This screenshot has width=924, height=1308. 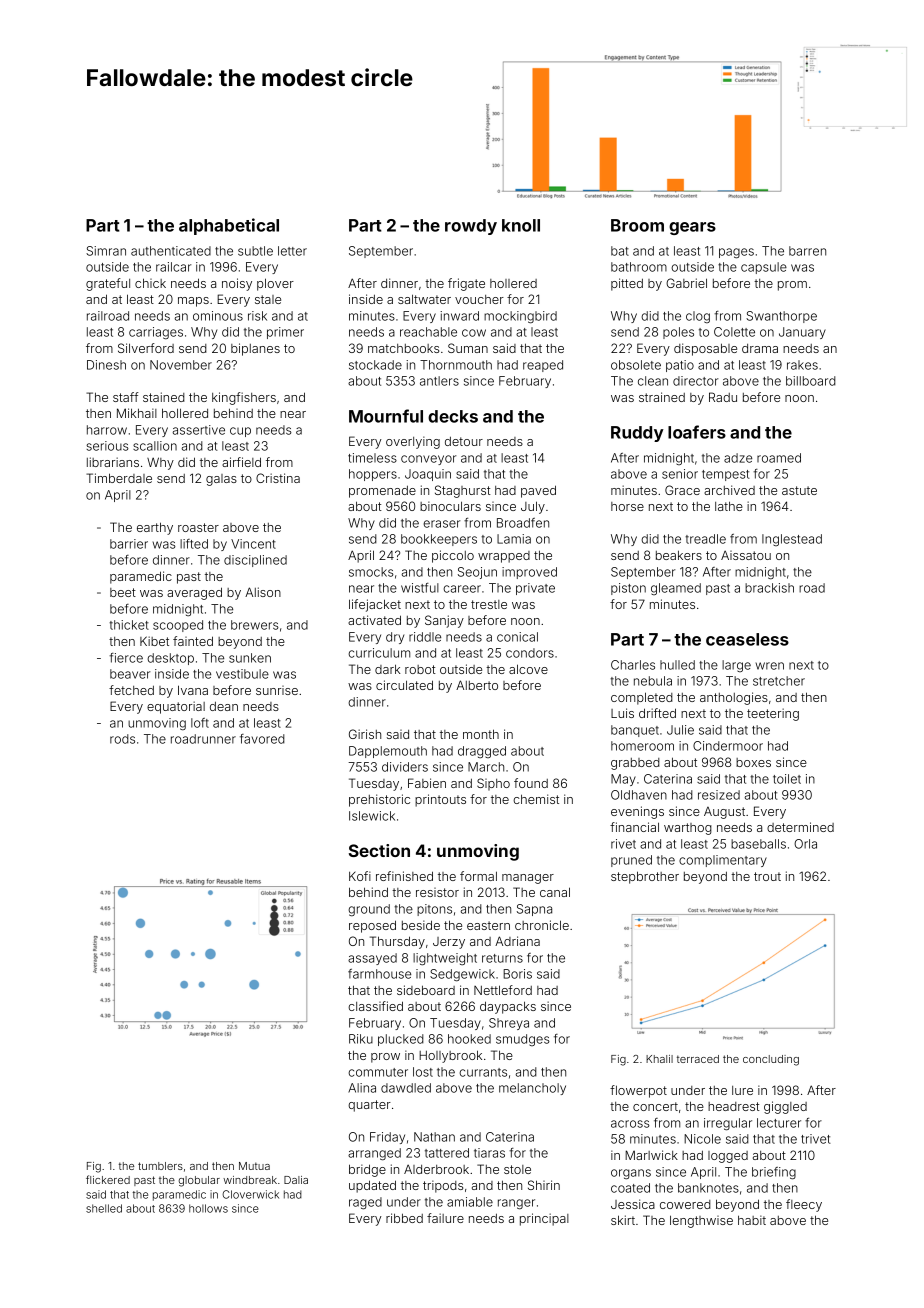 What do you see at coordinates (371, 572) in the screenshot?
I see `smocks` at bounding box center [371, 572].
